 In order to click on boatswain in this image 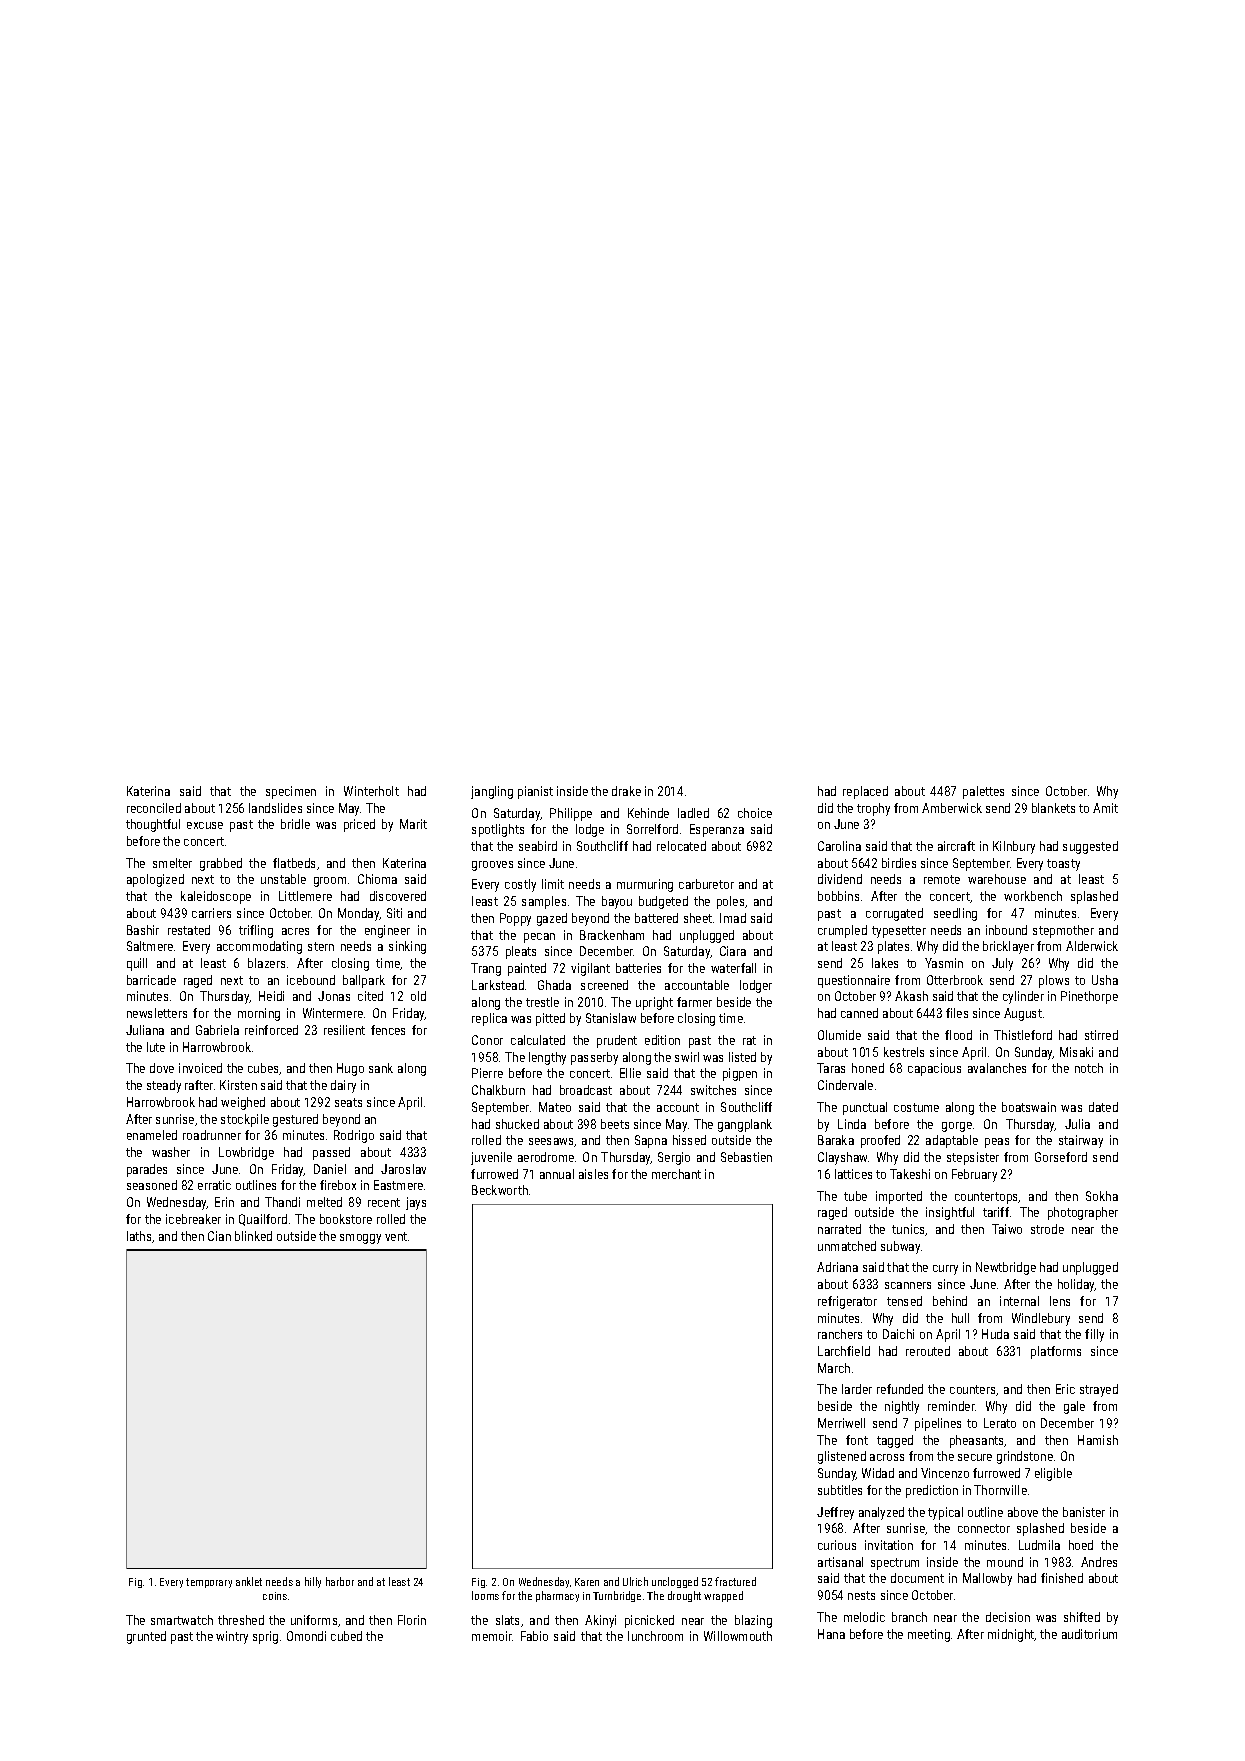, I will do `click(1029, 1107)`.
